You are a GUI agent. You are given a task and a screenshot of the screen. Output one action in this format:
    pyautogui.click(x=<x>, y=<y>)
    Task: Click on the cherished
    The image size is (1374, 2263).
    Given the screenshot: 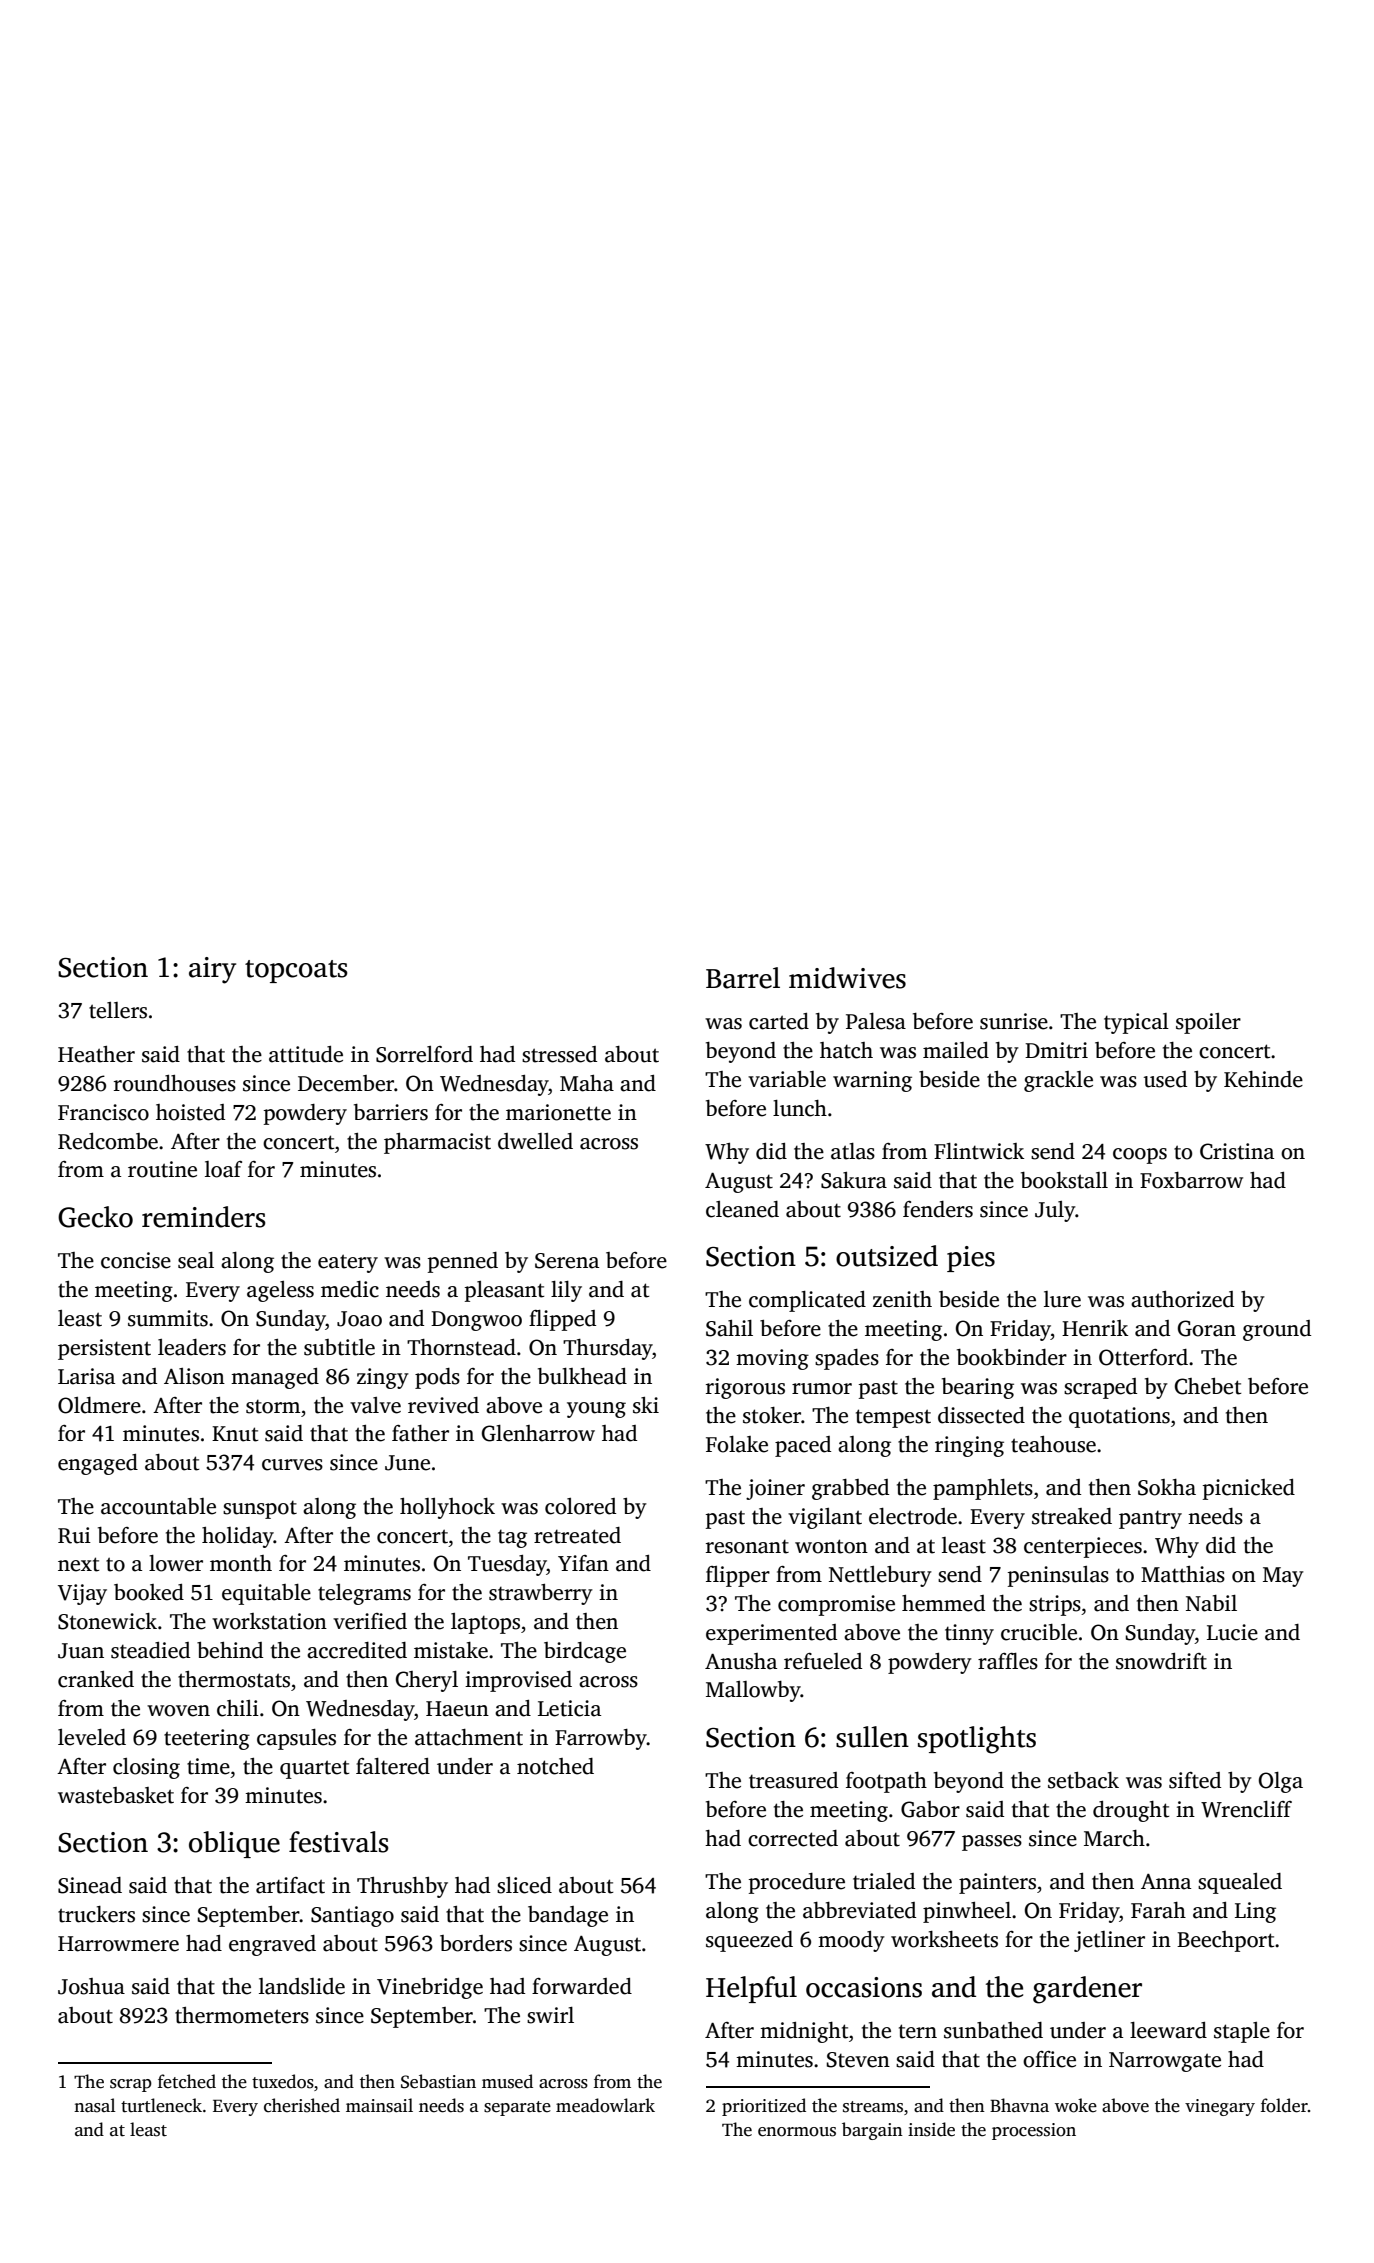 What is the action you would take?
    pyautogui.click(x=302, y=2105)
